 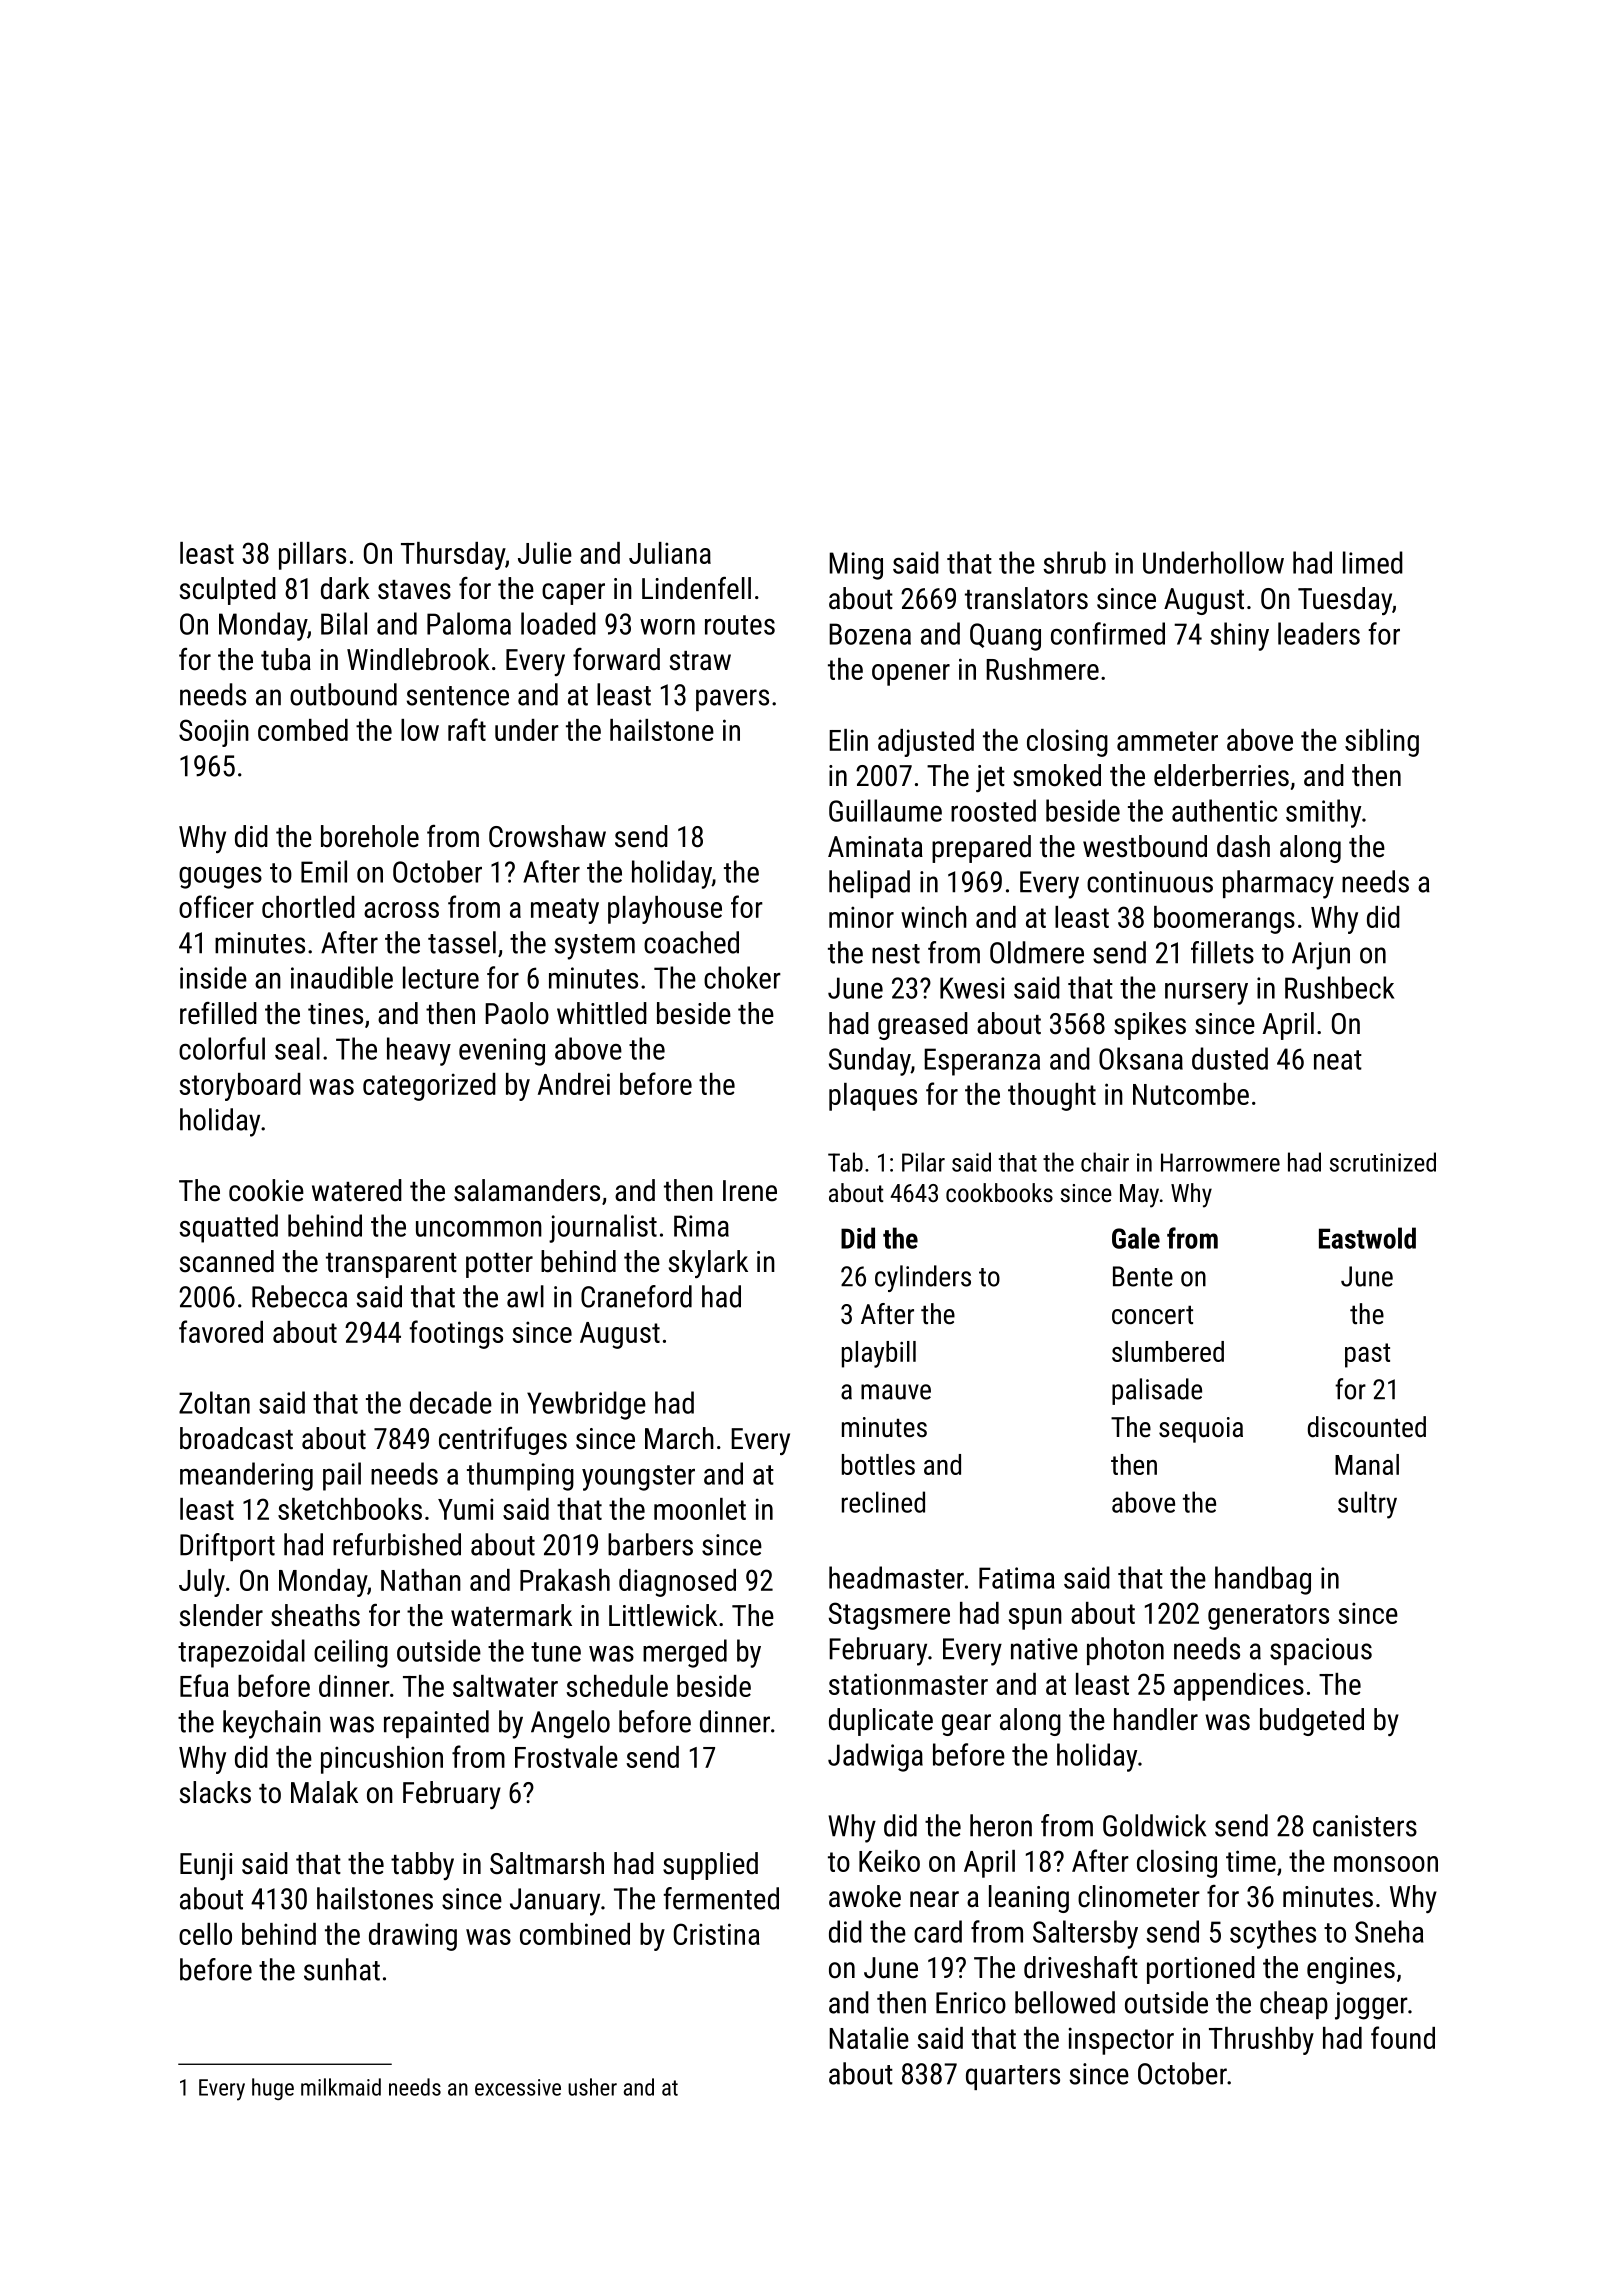 I want to click on Paolo, so click(x=517, y=1013).
